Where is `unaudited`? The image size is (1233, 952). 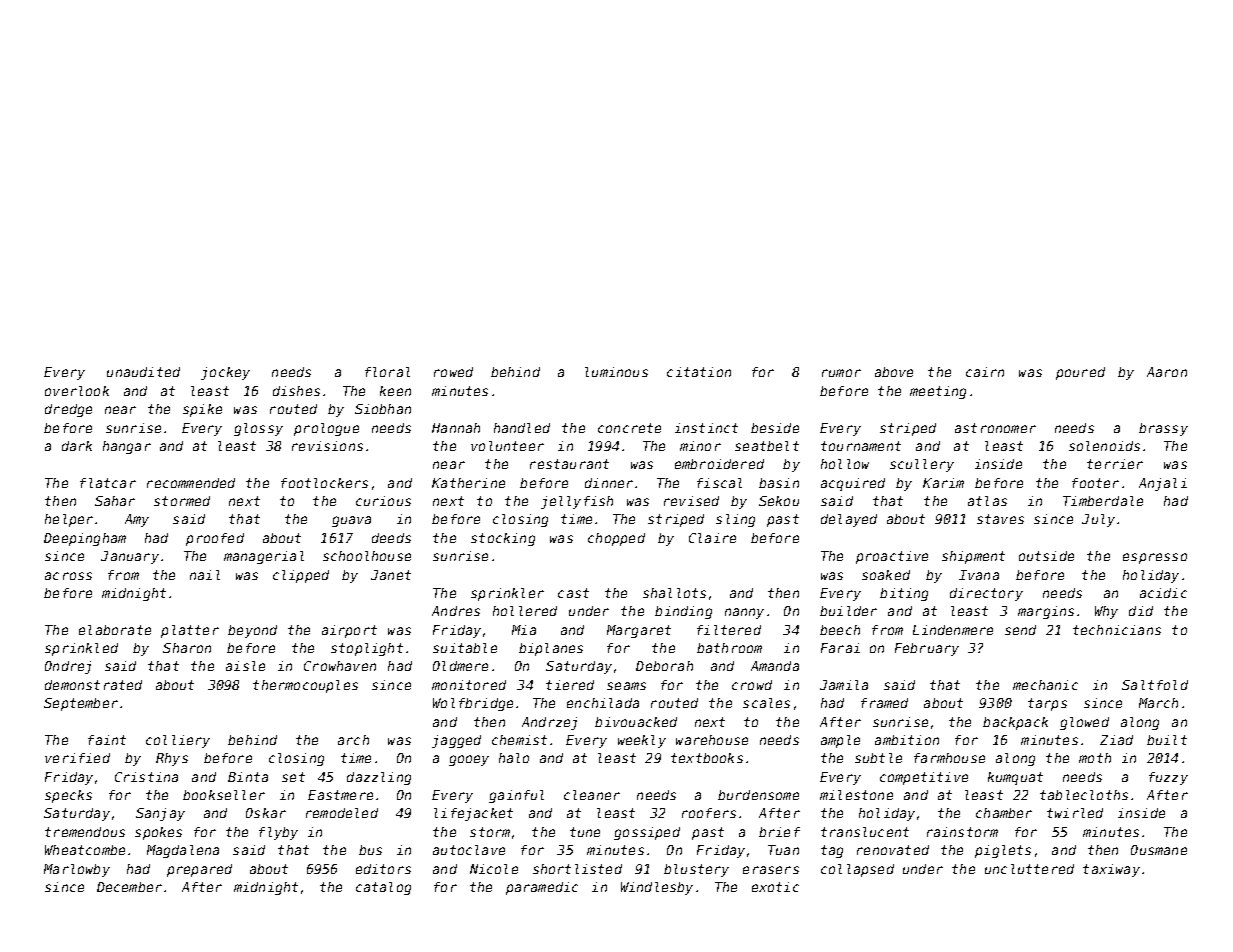 unaudited is located at coordinates (143, 372).
